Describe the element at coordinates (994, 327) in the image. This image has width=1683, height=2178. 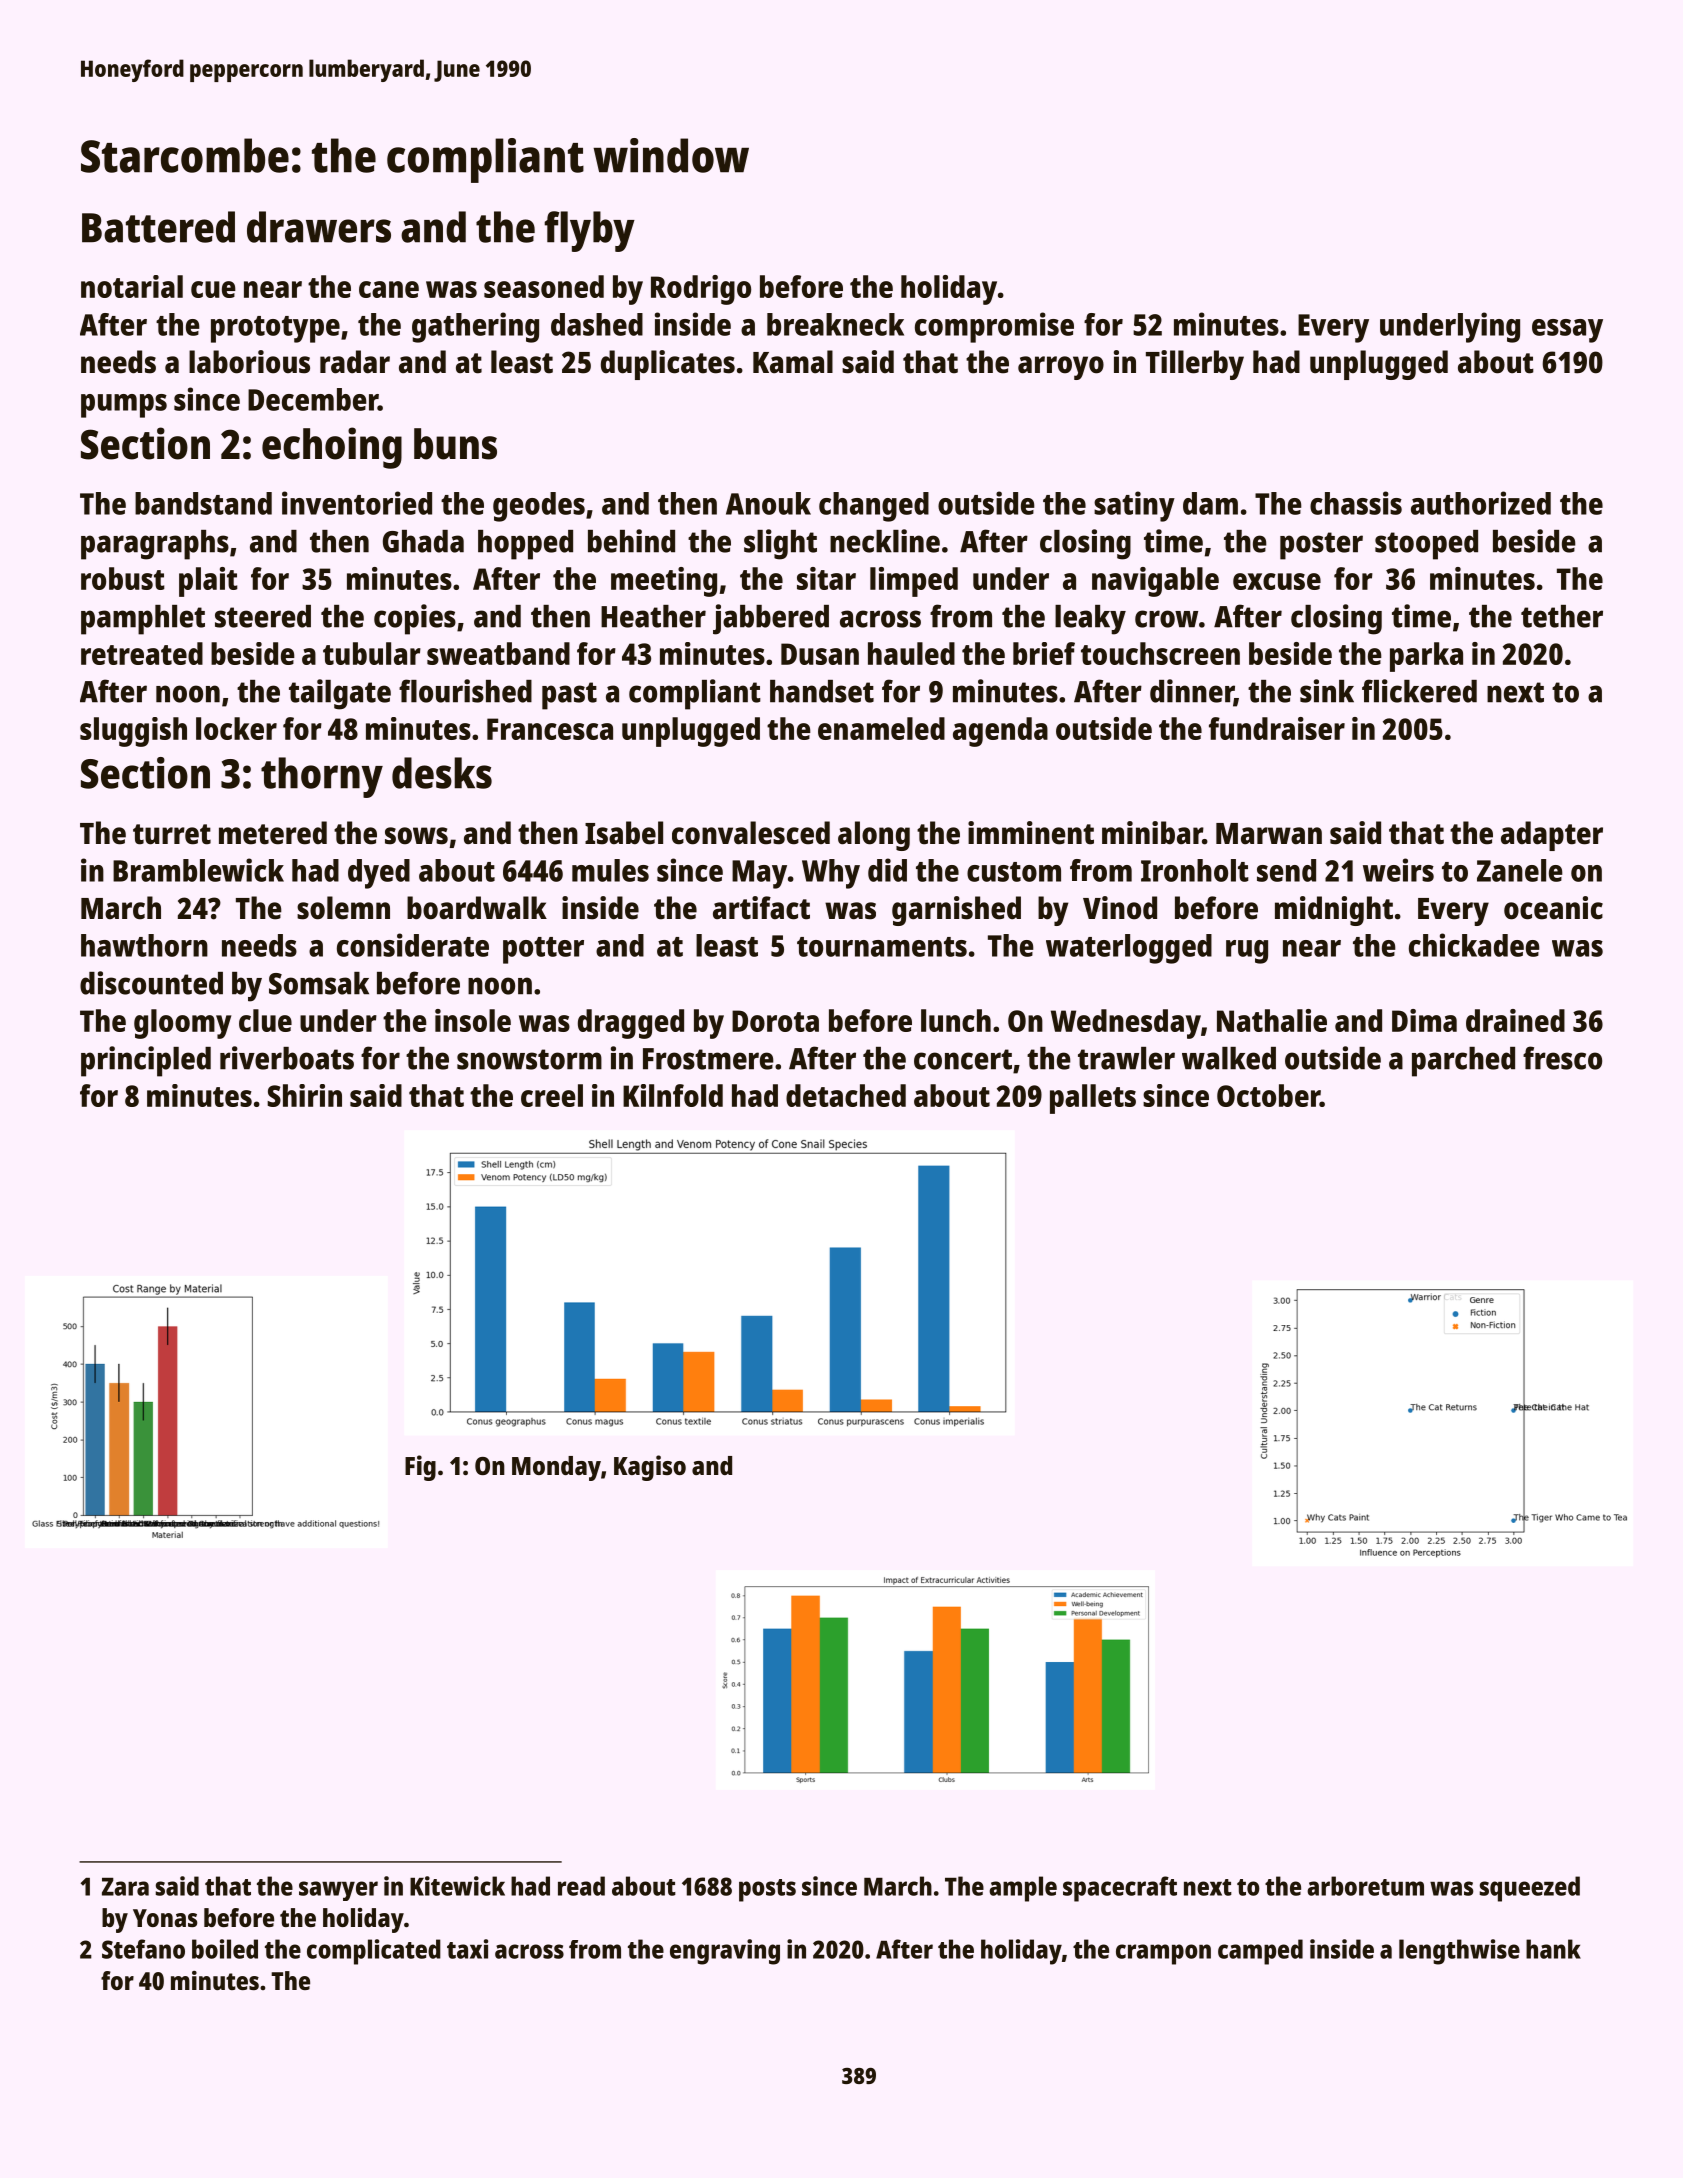
I see `compromise` at that location.
